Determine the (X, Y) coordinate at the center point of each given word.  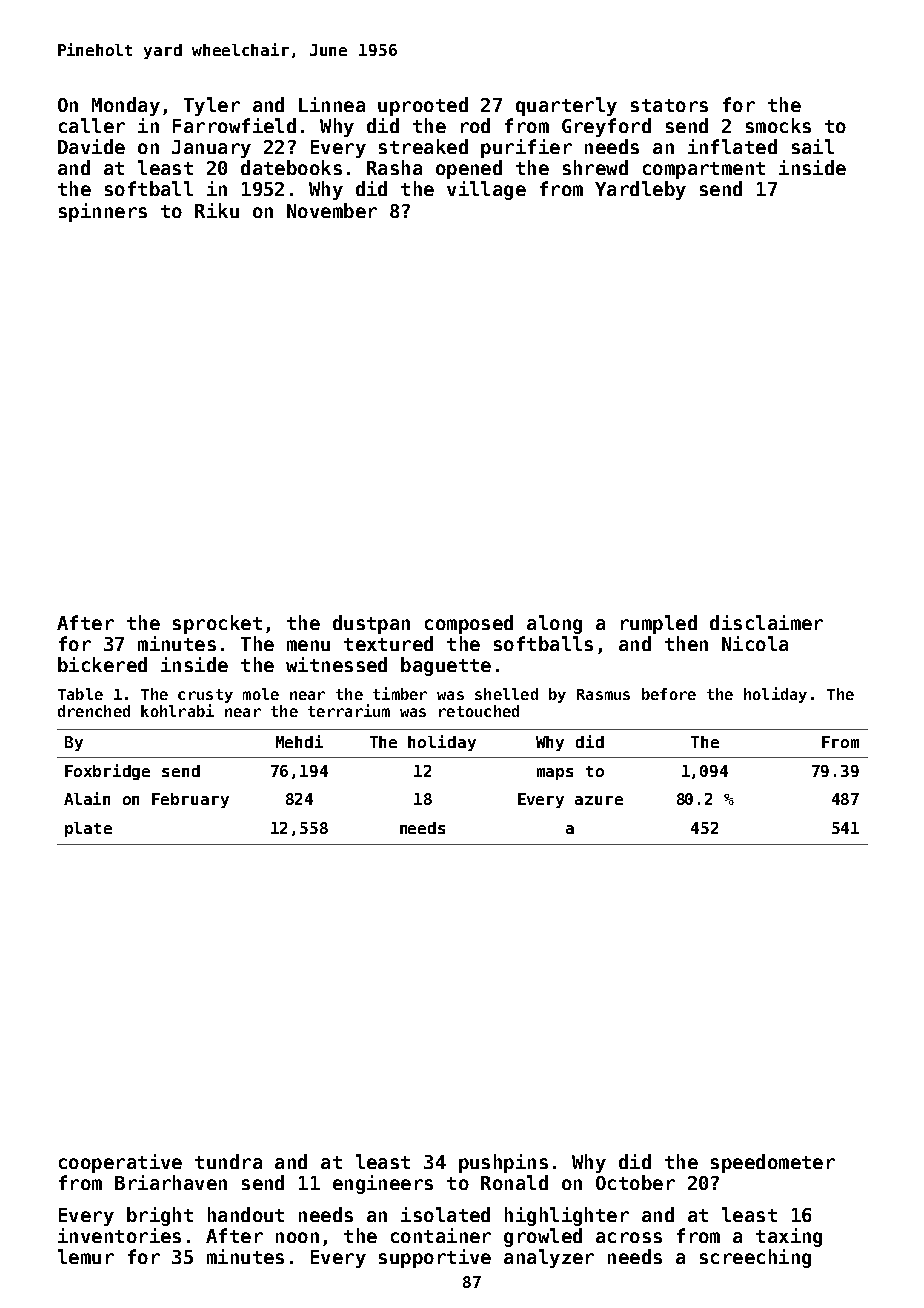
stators (669, 105)
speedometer (773, 1163)
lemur (86, 1256)
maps (555, 774)
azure (599, 800)
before (669, 694)
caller (92, 125)
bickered (102, 664)
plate (88, 829)
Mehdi (299, 741)
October (635, 1182)
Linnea (332, 104)
